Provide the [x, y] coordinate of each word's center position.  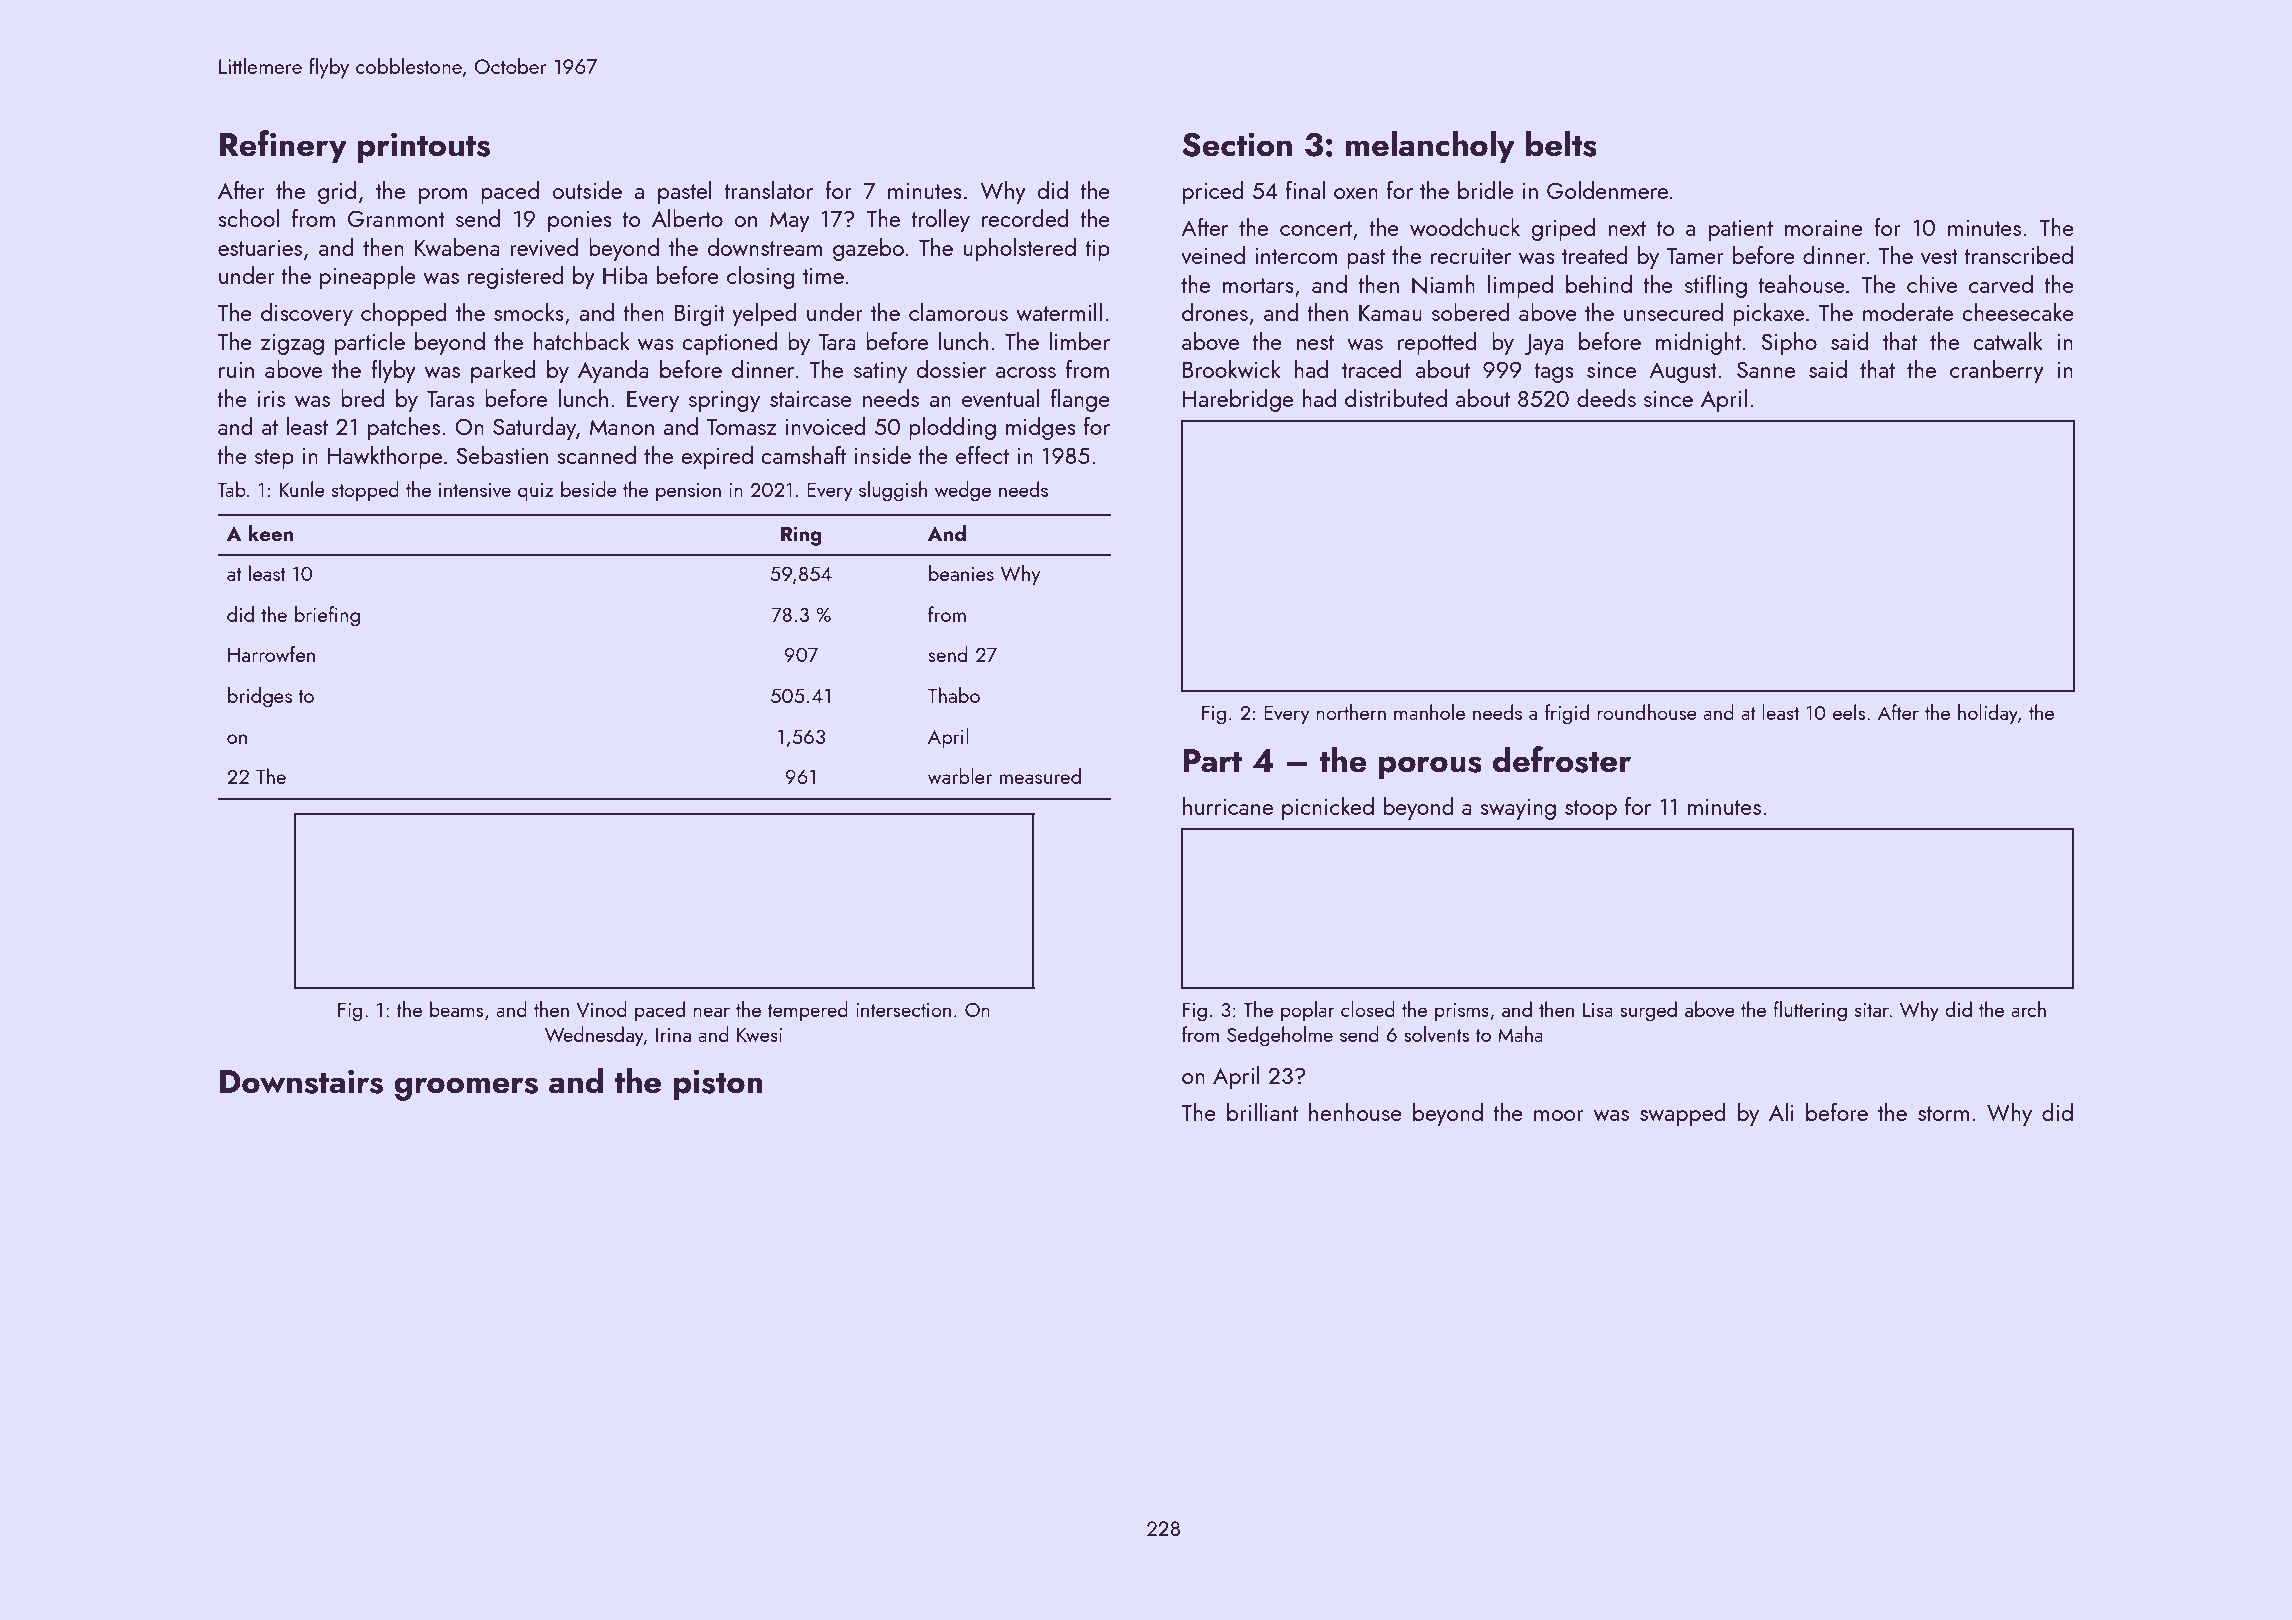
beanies [961, 573]
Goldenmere [1607, 190]
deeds [1606, 398]
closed [1368, 1009]
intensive [475, 490]
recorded [1025, 218]
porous [1430, 767]
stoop [1591, 810]
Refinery [283, 146]
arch [2028, 1009]
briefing [327, 616]
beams [456, 1009]
